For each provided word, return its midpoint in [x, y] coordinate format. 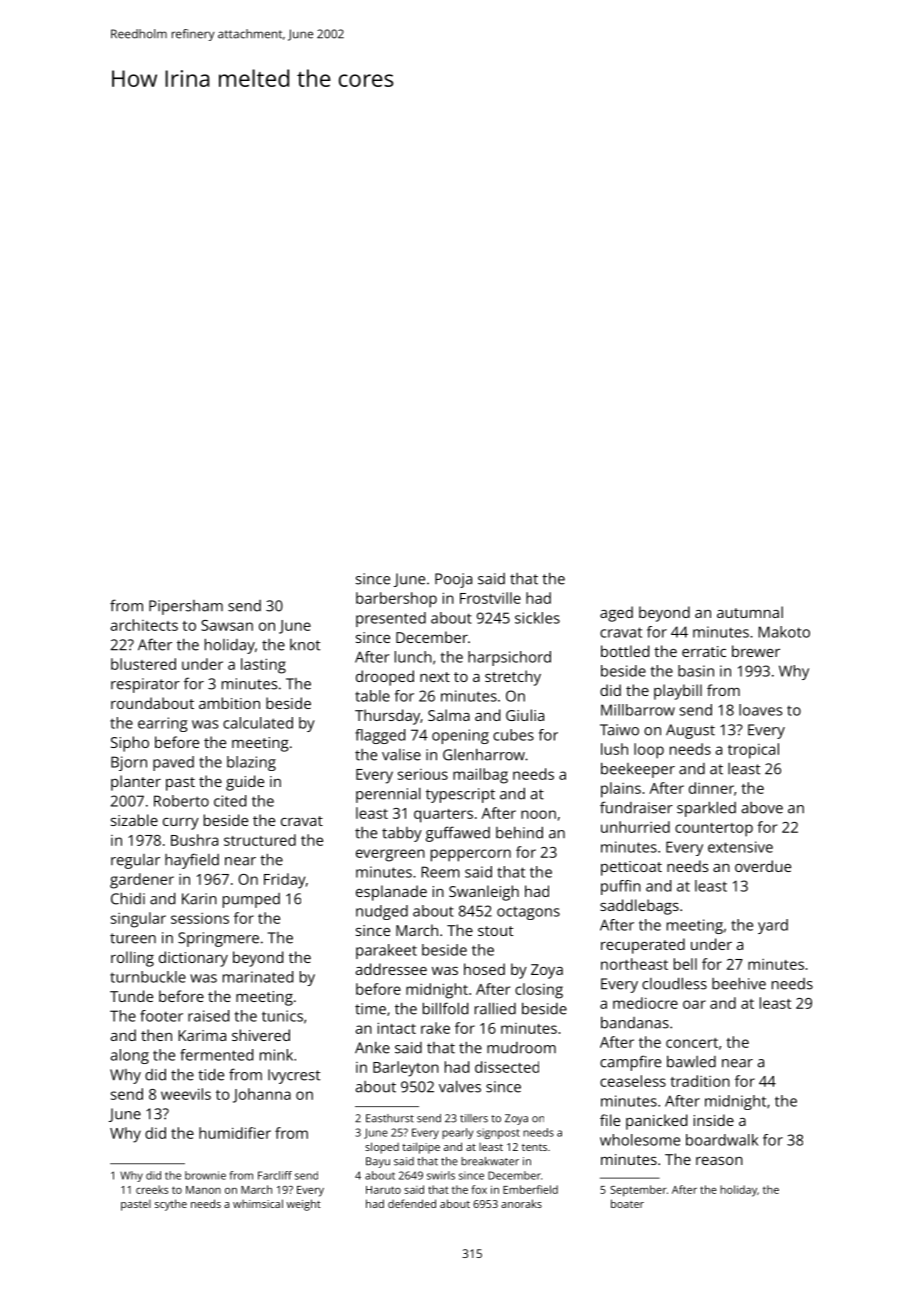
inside [714, 1120]
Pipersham [186, 607]
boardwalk [722, 1140]
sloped [382, 1148]
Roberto [181, 801]
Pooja [453, 580]
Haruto [383, 1190]
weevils [186, 1094]
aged [616, 614]
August [690, 731]
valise [401, 755]
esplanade [391, 893]
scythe [171, 1205]
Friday [285, 881]
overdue [763, 866]
